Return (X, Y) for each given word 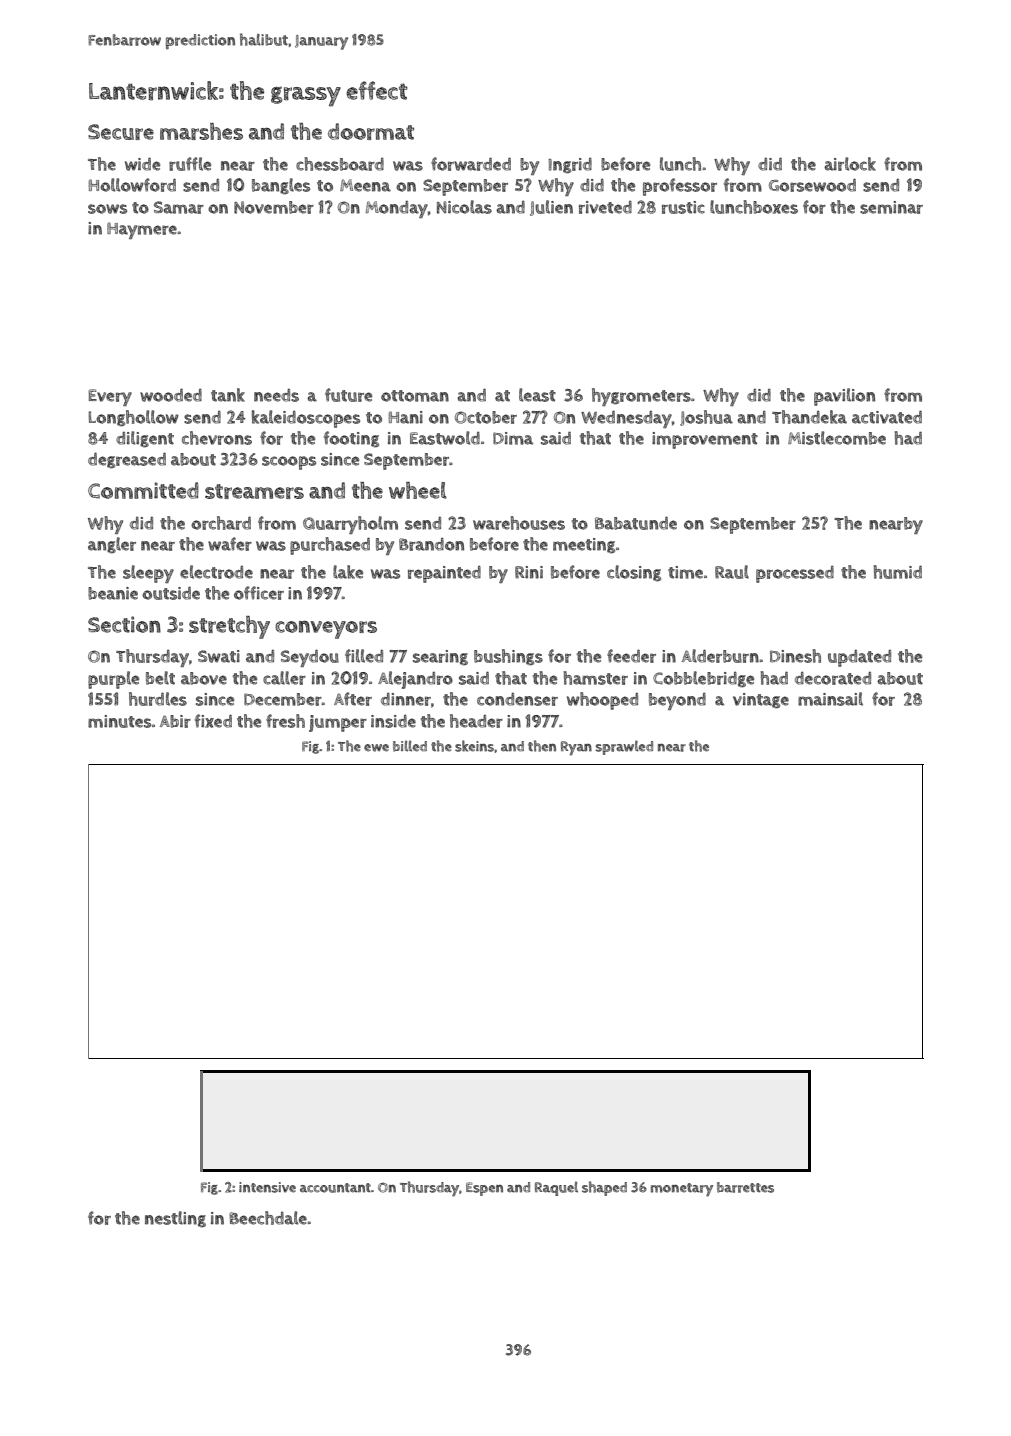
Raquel (556, 1188)
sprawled (624, 747)
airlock (850, 164)
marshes (201, 131)
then (542, 746)
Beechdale (268, 1218)
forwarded (471, 164)
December (283, 699)
